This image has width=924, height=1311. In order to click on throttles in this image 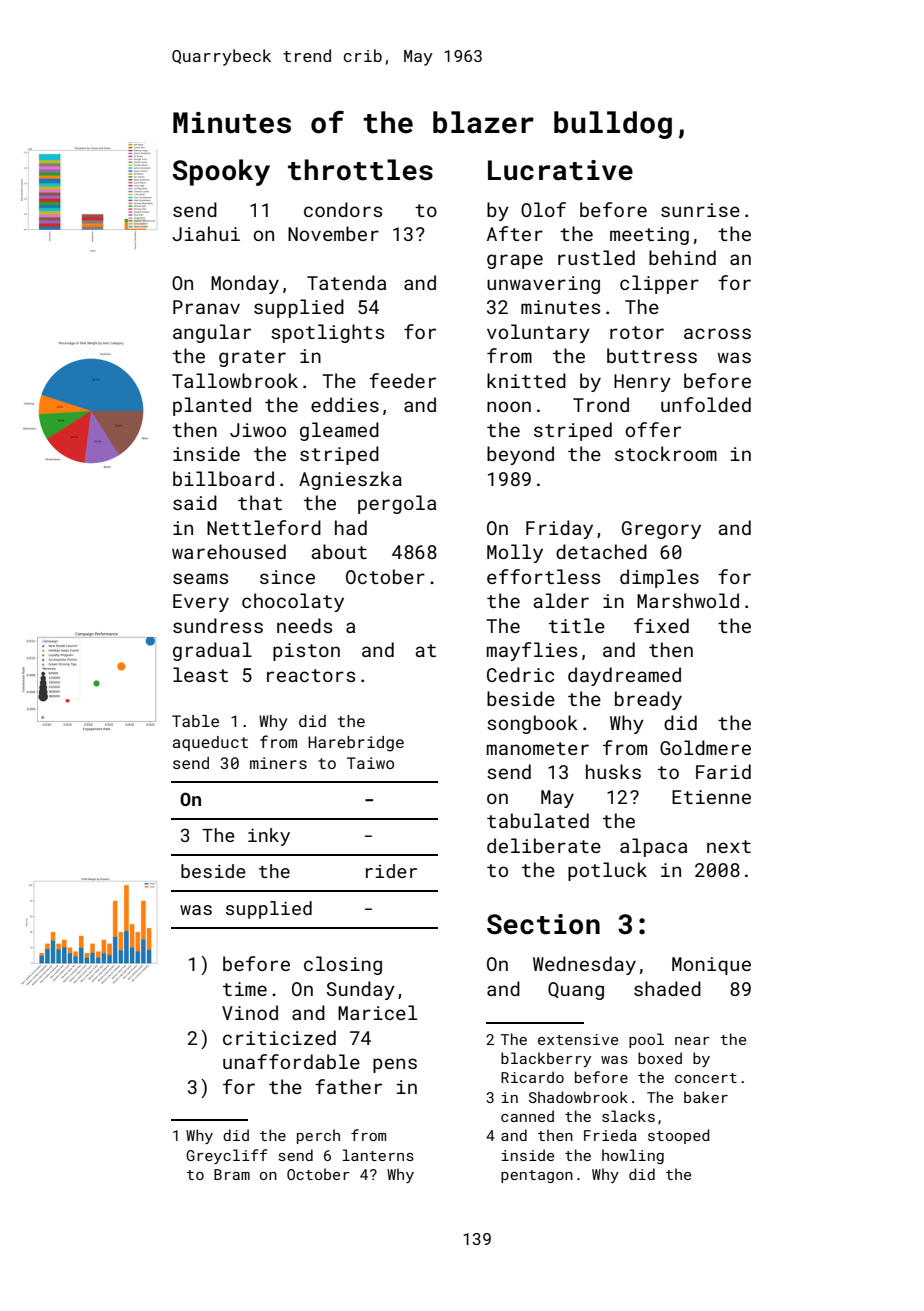, I will do `click(360, 170)`.
